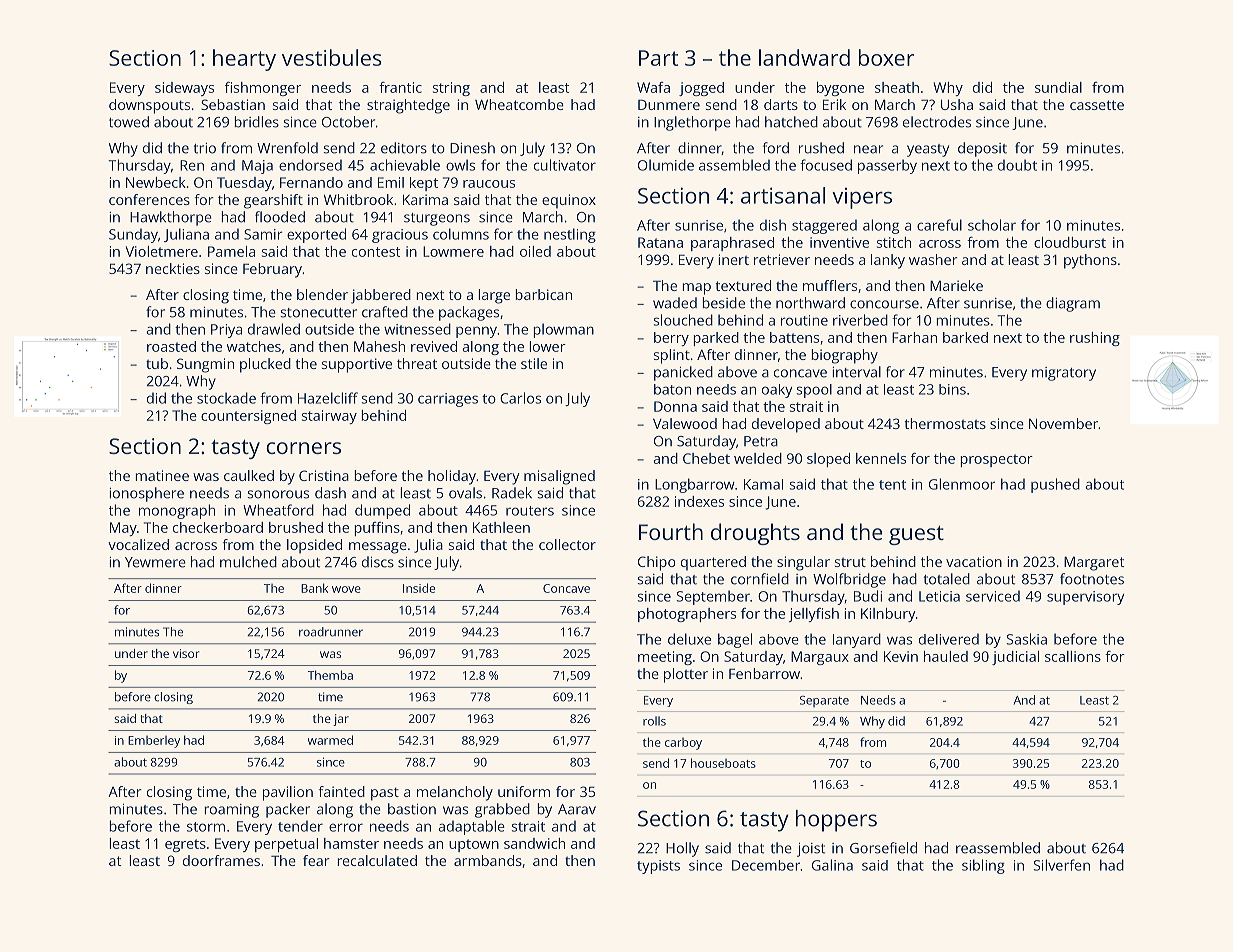  What do you see at coordinates (519, 104) in the screenshot?
I see `Wheatcombe` at bounding box center [519, 104].
